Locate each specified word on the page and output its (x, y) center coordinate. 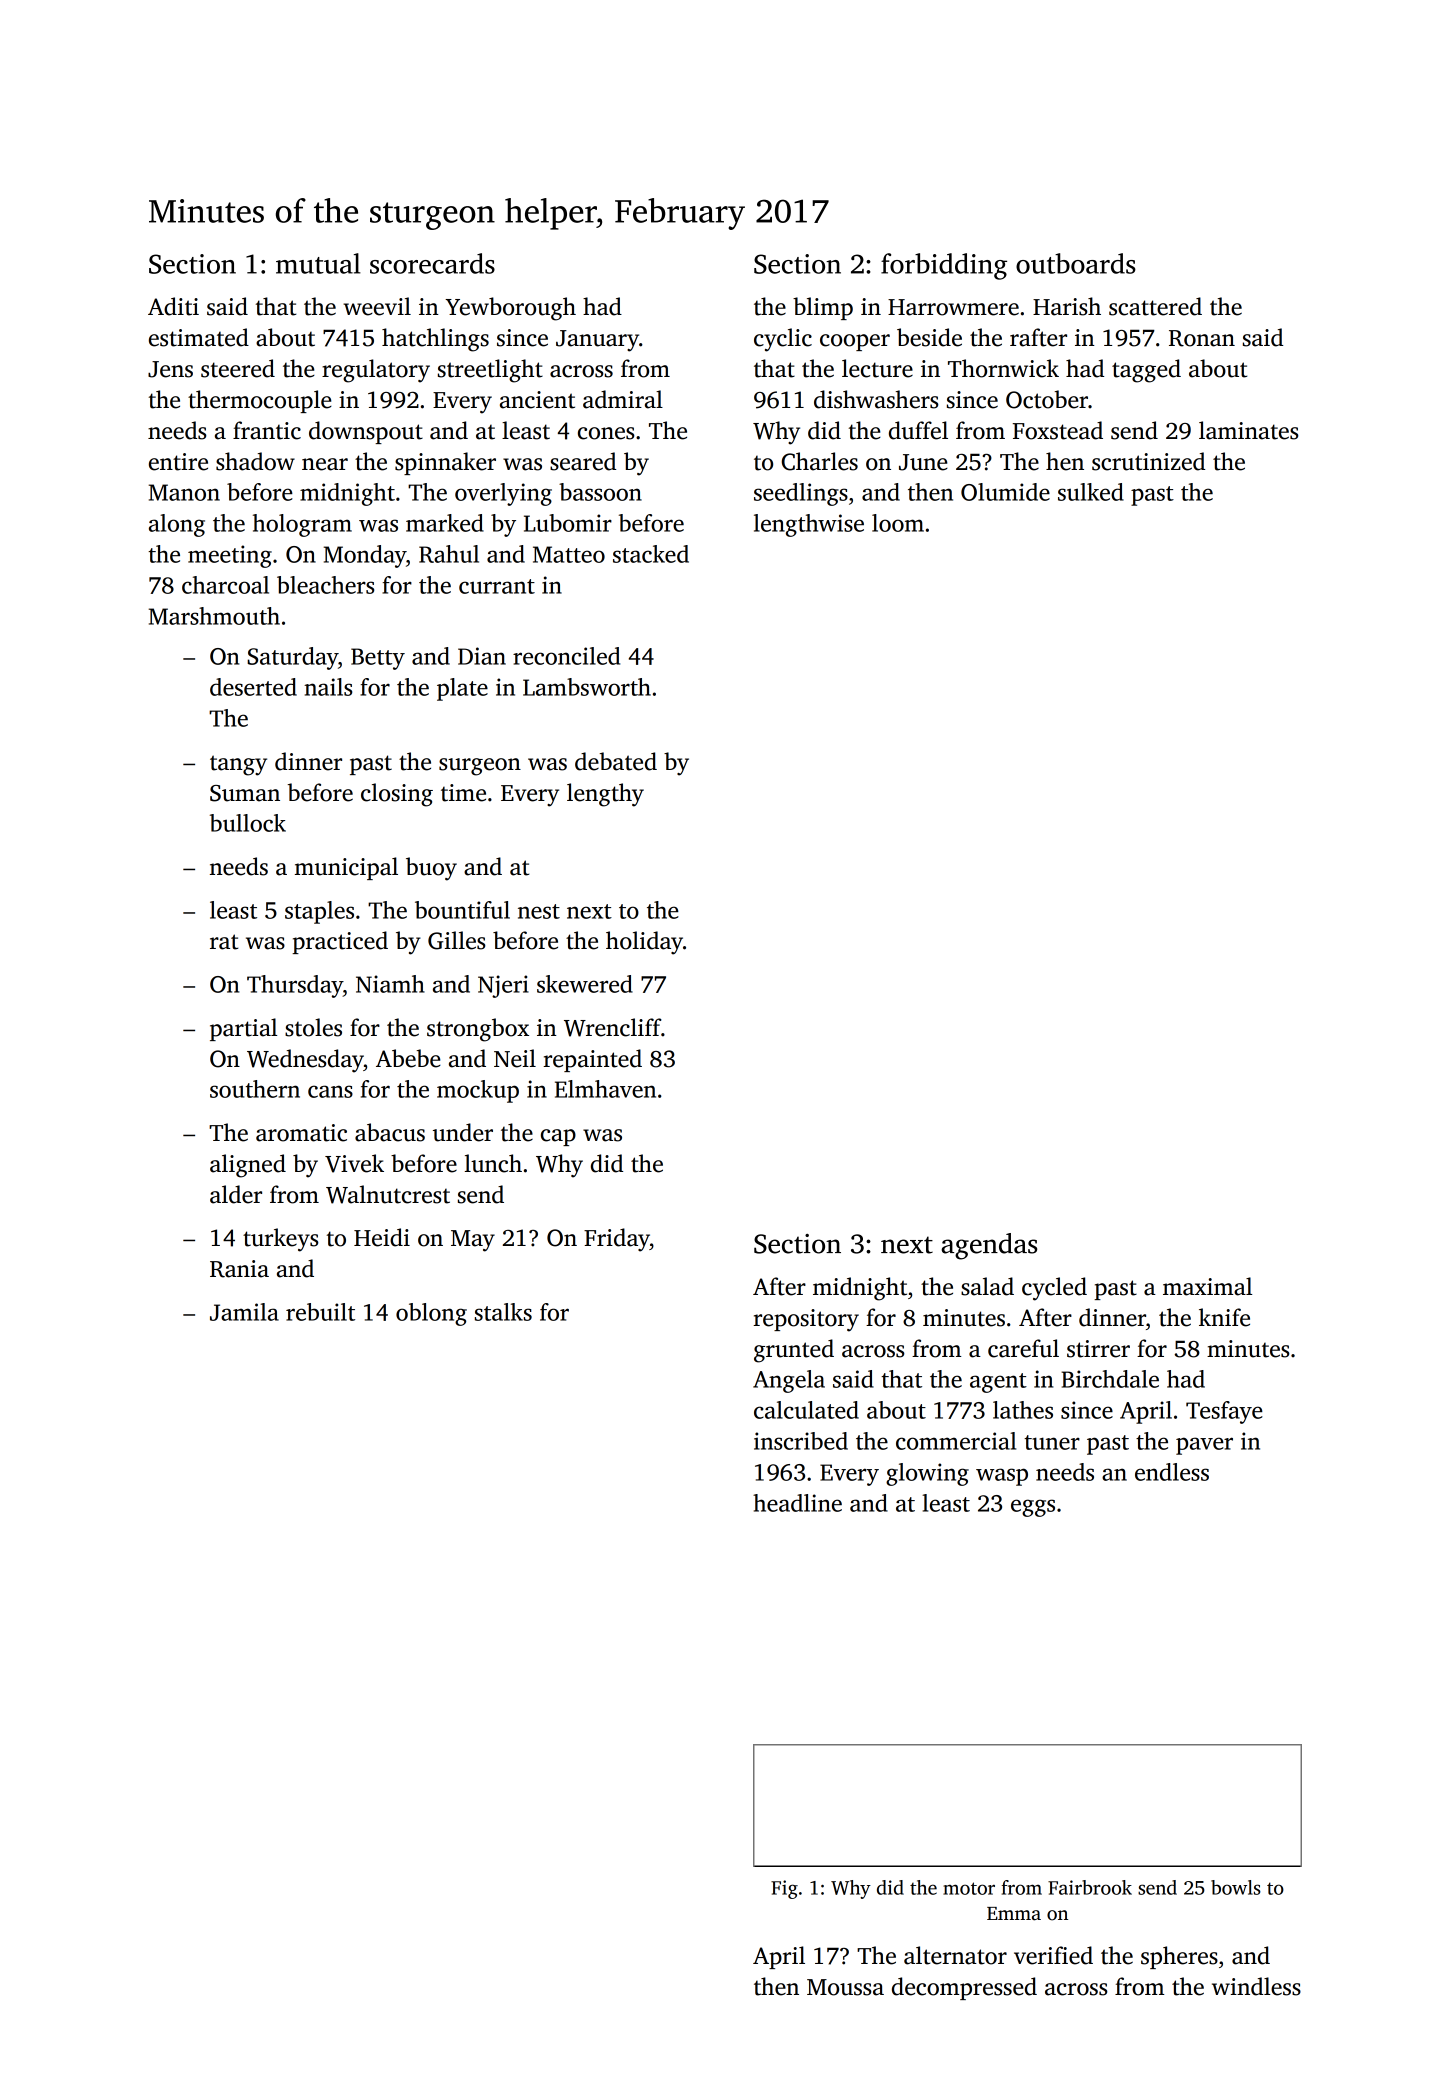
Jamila (244, 1312)
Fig (784, 1889)
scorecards (432, 263)
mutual (318, 263)
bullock (248, 823)
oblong (431, 1314)
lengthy (605, 795)
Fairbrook (1090, 1887)
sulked (1091, 492)
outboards (1076, 263)
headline (797, 1503)
